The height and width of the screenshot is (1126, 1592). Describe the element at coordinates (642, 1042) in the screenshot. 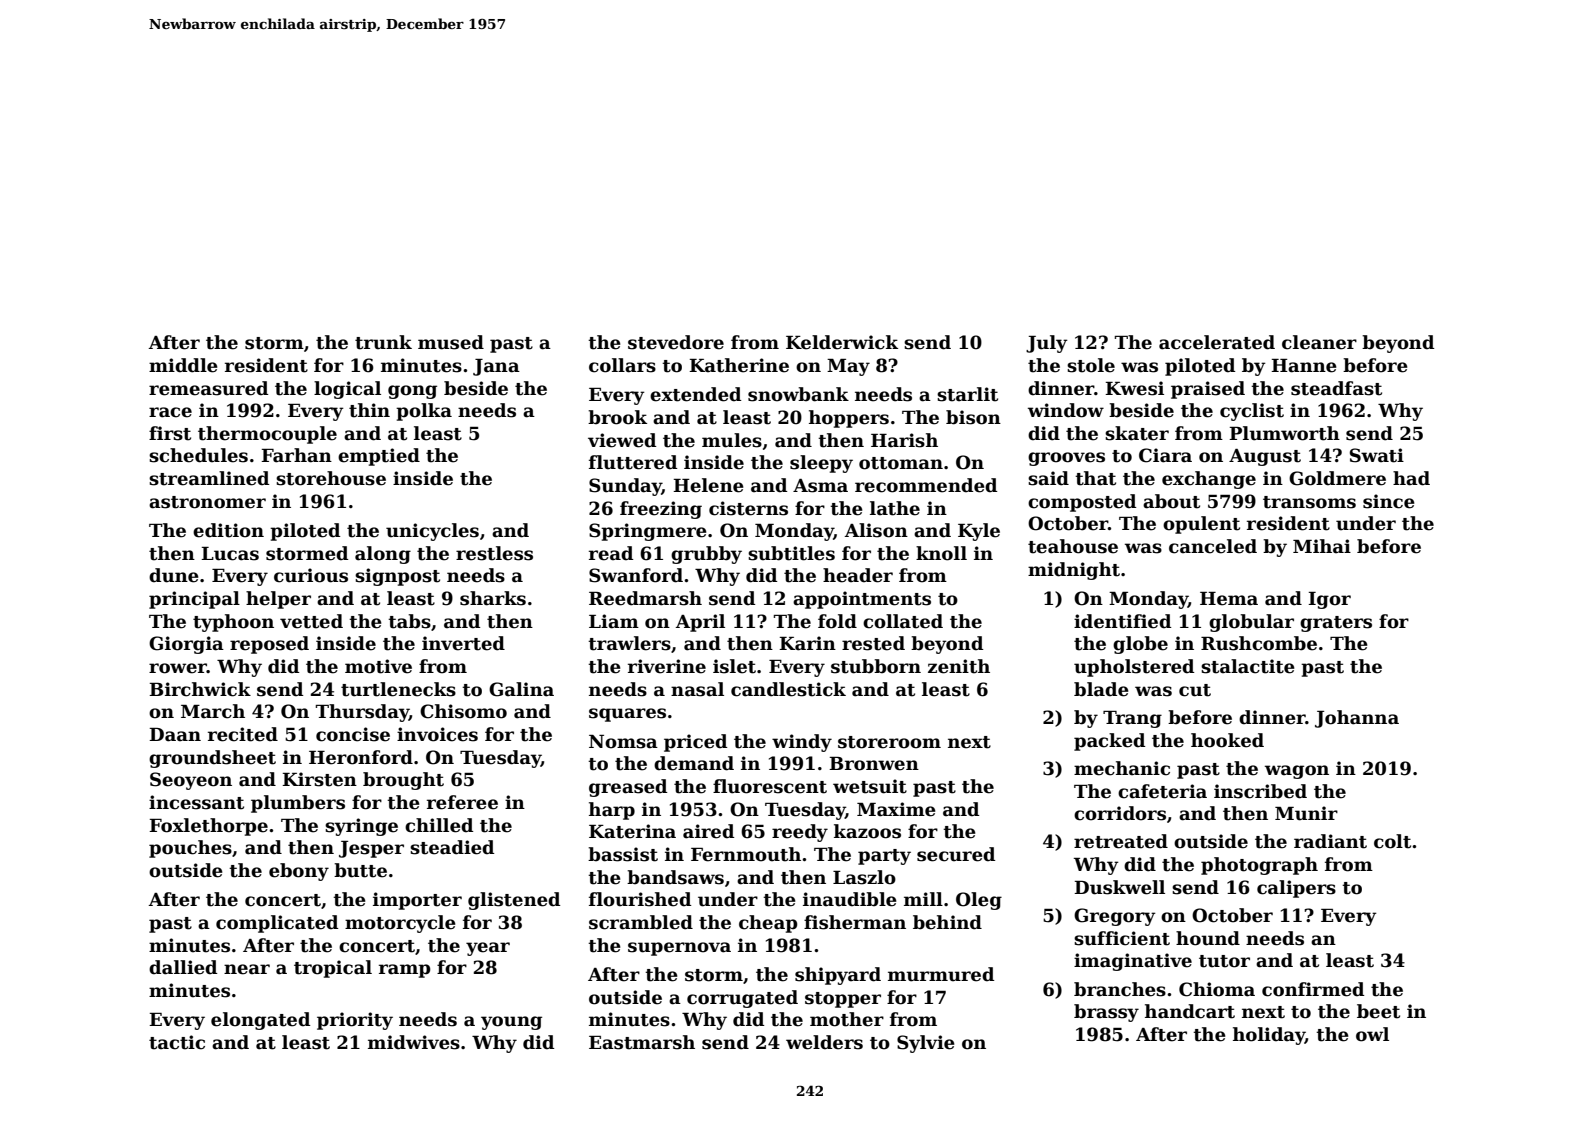

I see `Eastmarsh` at that location.
